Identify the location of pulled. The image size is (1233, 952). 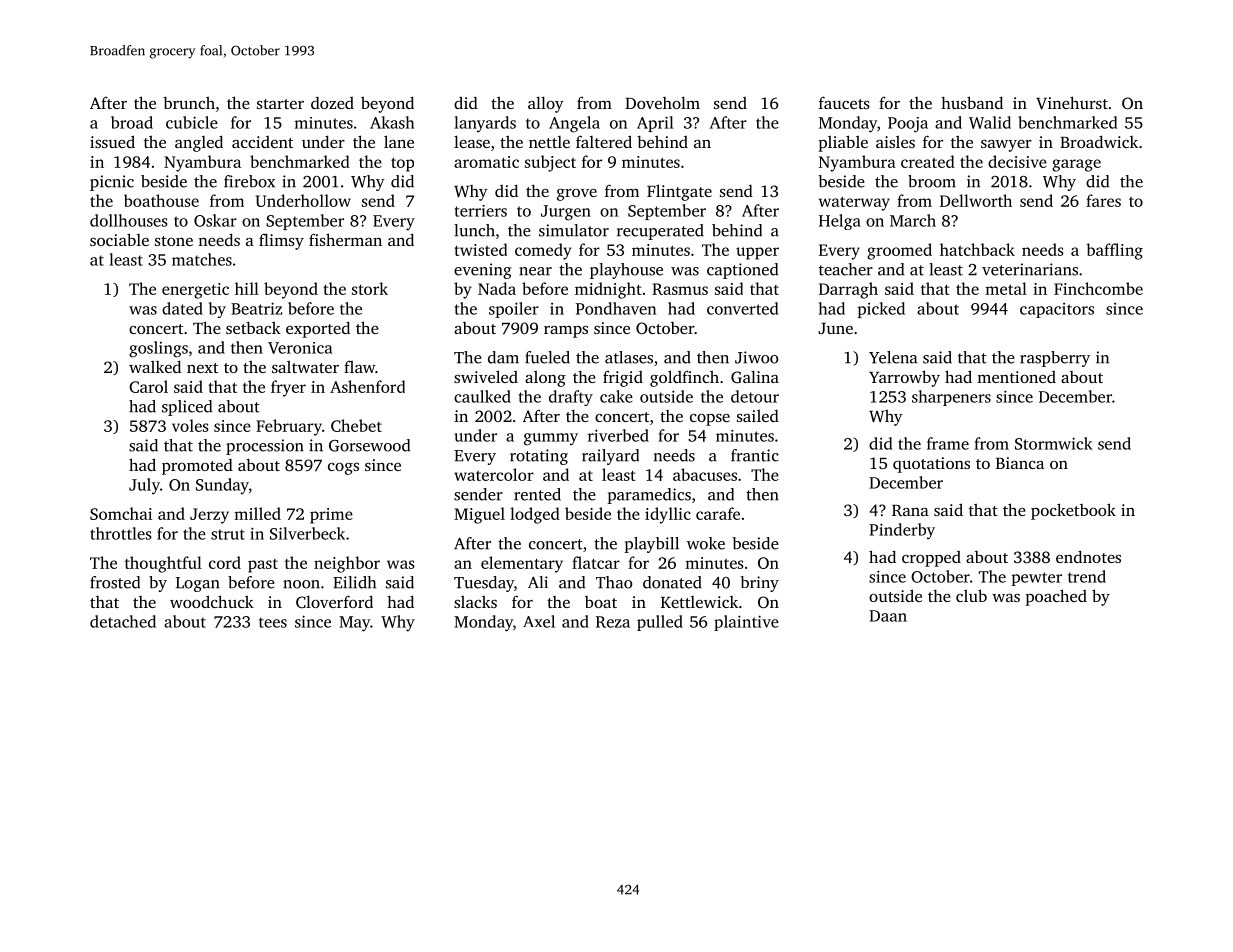
(660, 623).
